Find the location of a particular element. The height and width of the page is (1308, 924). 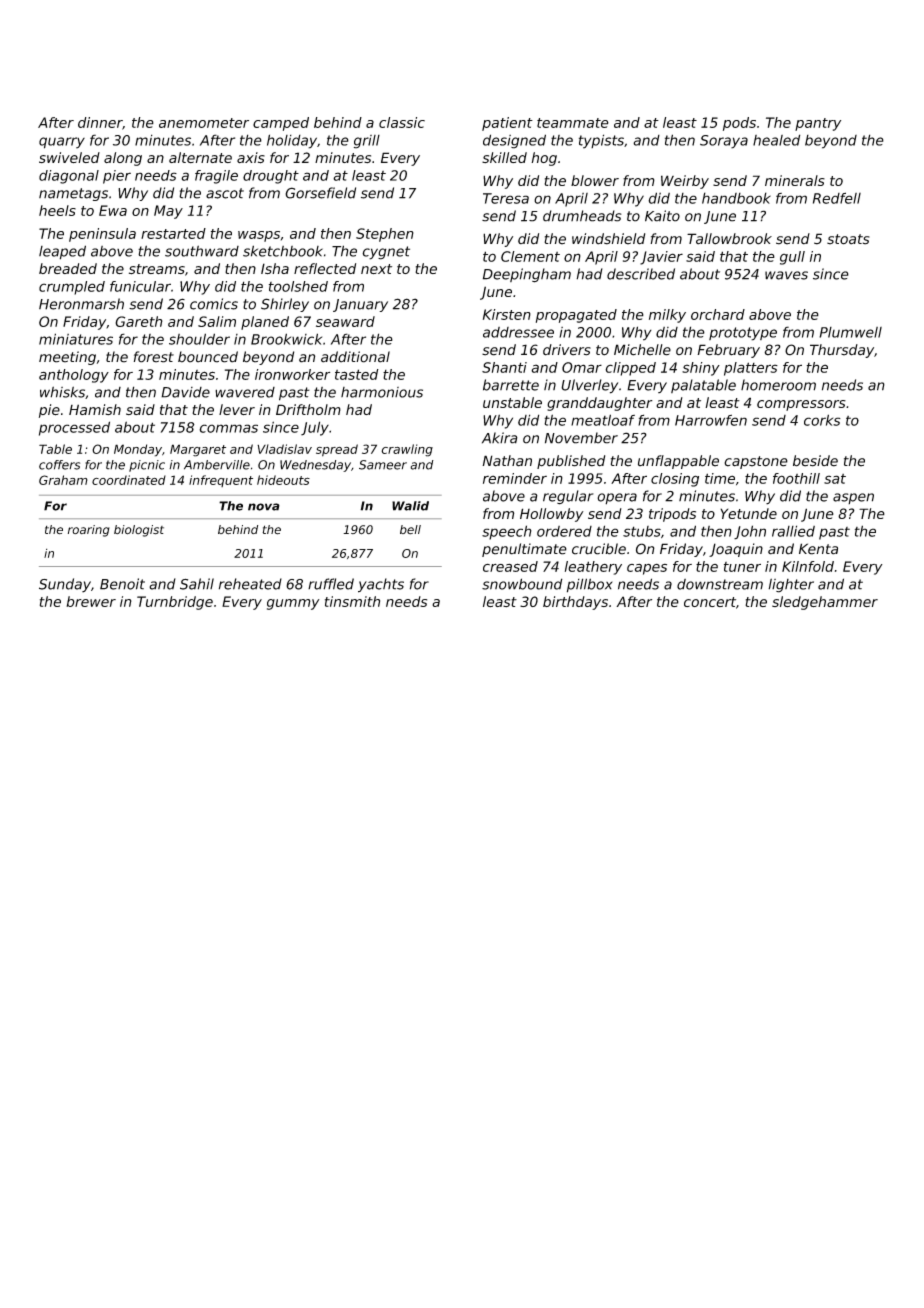

stoats is located at coordinates (848, 239).
